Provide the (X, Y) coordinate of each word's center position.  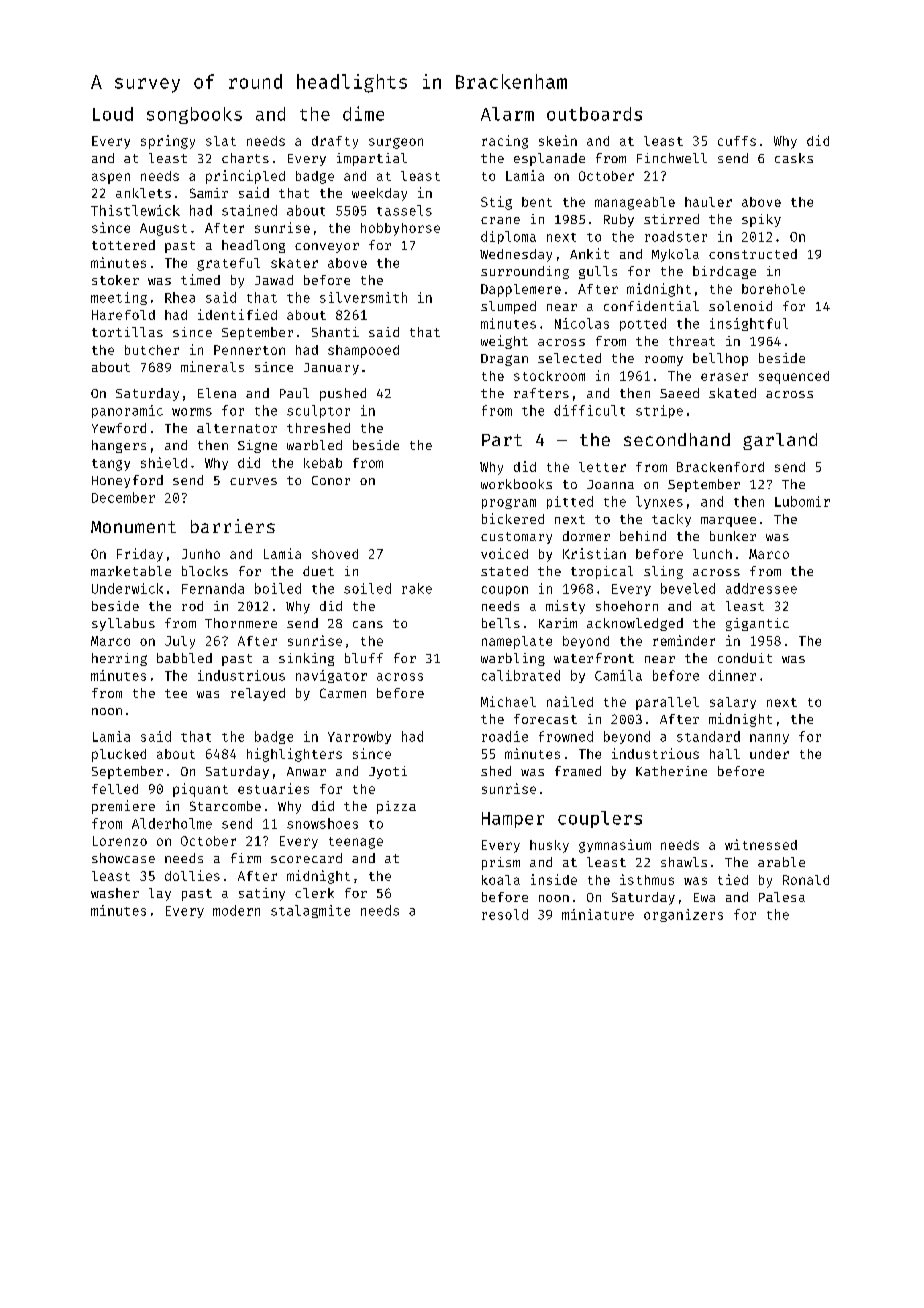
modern (236, 910)
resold (505, 914)
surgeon (396, 143)
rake (417, 588)
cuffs (737, 141)
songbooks (194, 115)
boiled (278, 588)
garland (780, 441)
